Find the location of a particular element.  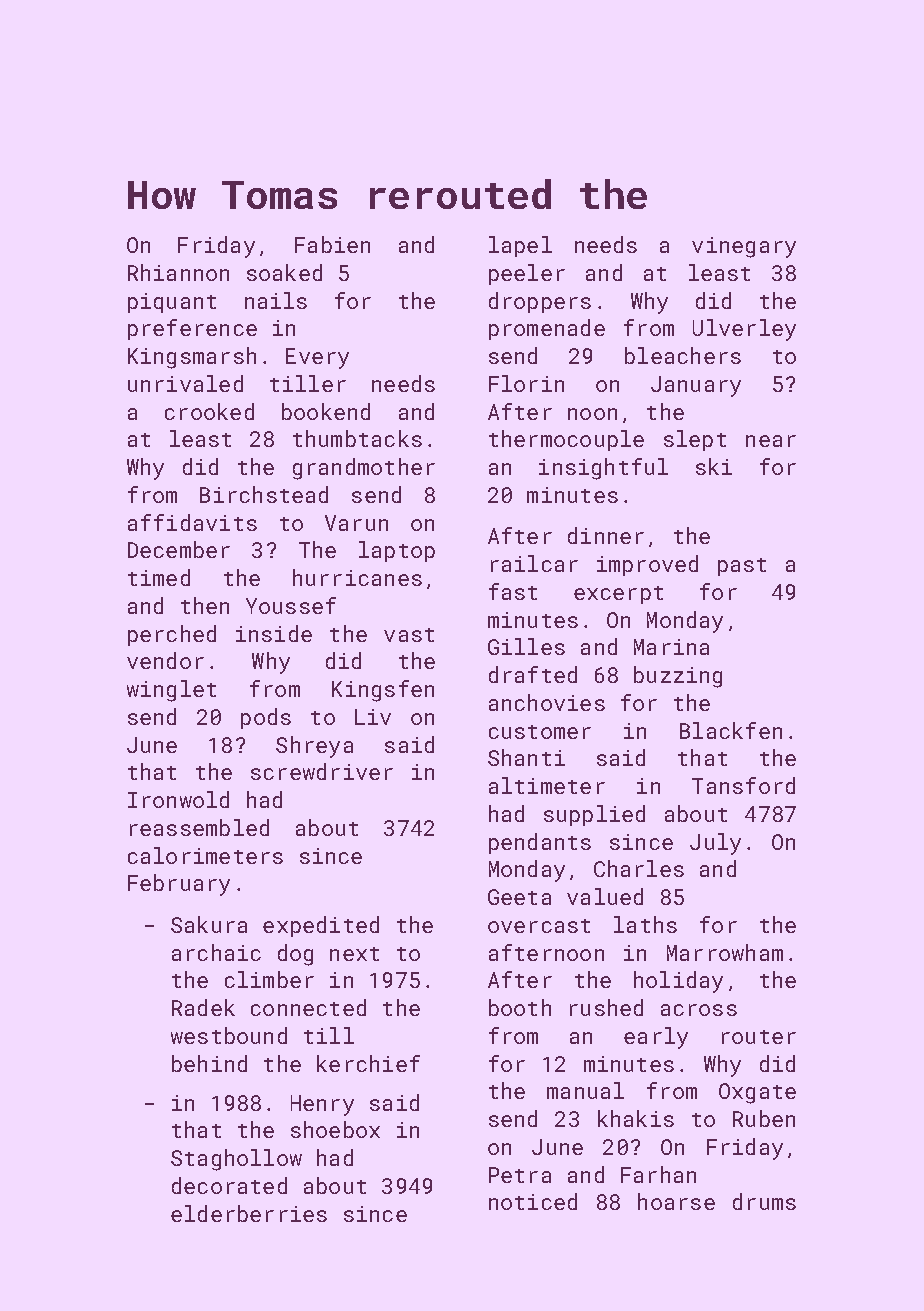

supplied is located at coordinates (594, 815).
